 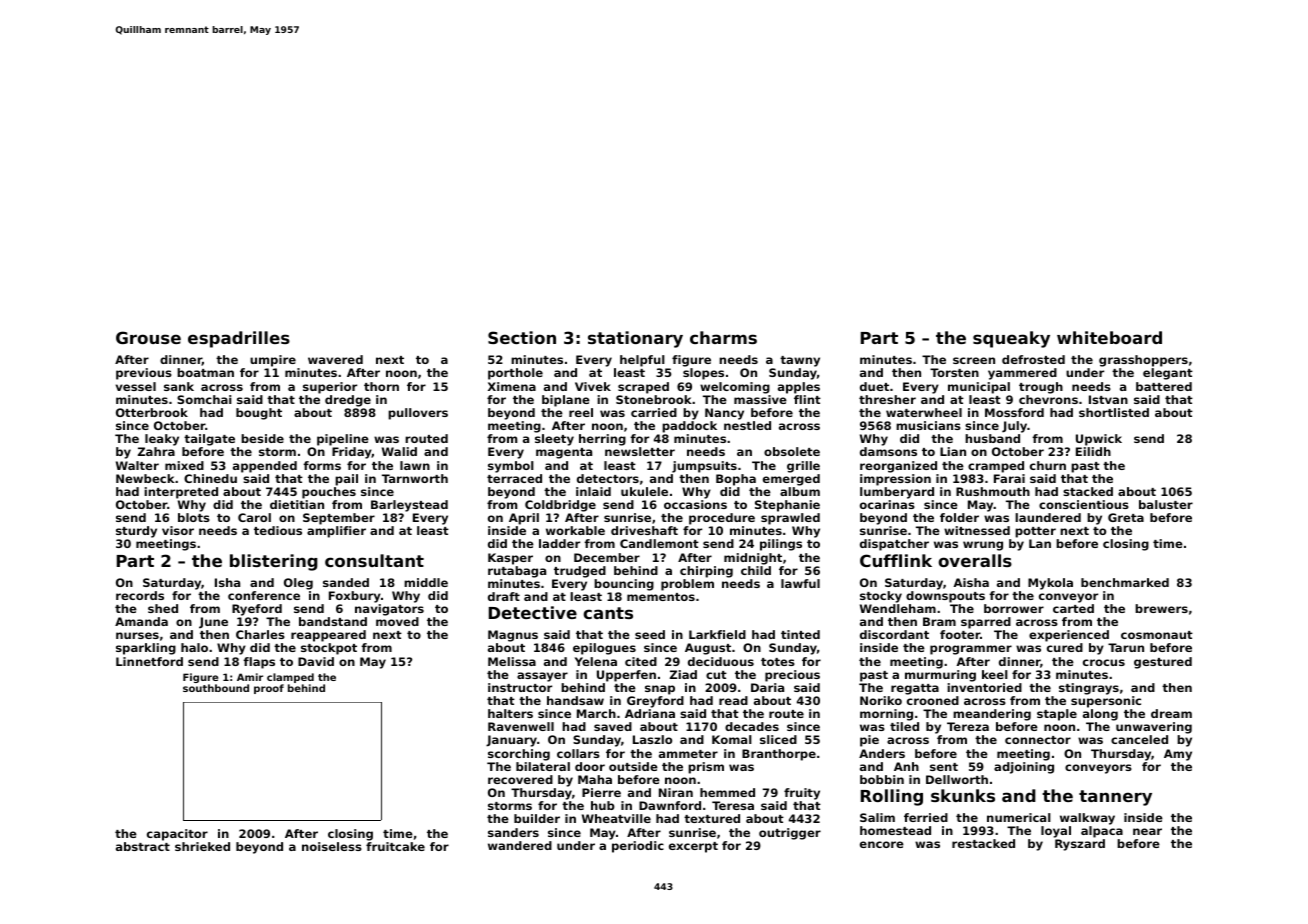 What do you see at coordinates (1041, 388) in the page?
I see `trough` at bounding box center [1041, 388].
